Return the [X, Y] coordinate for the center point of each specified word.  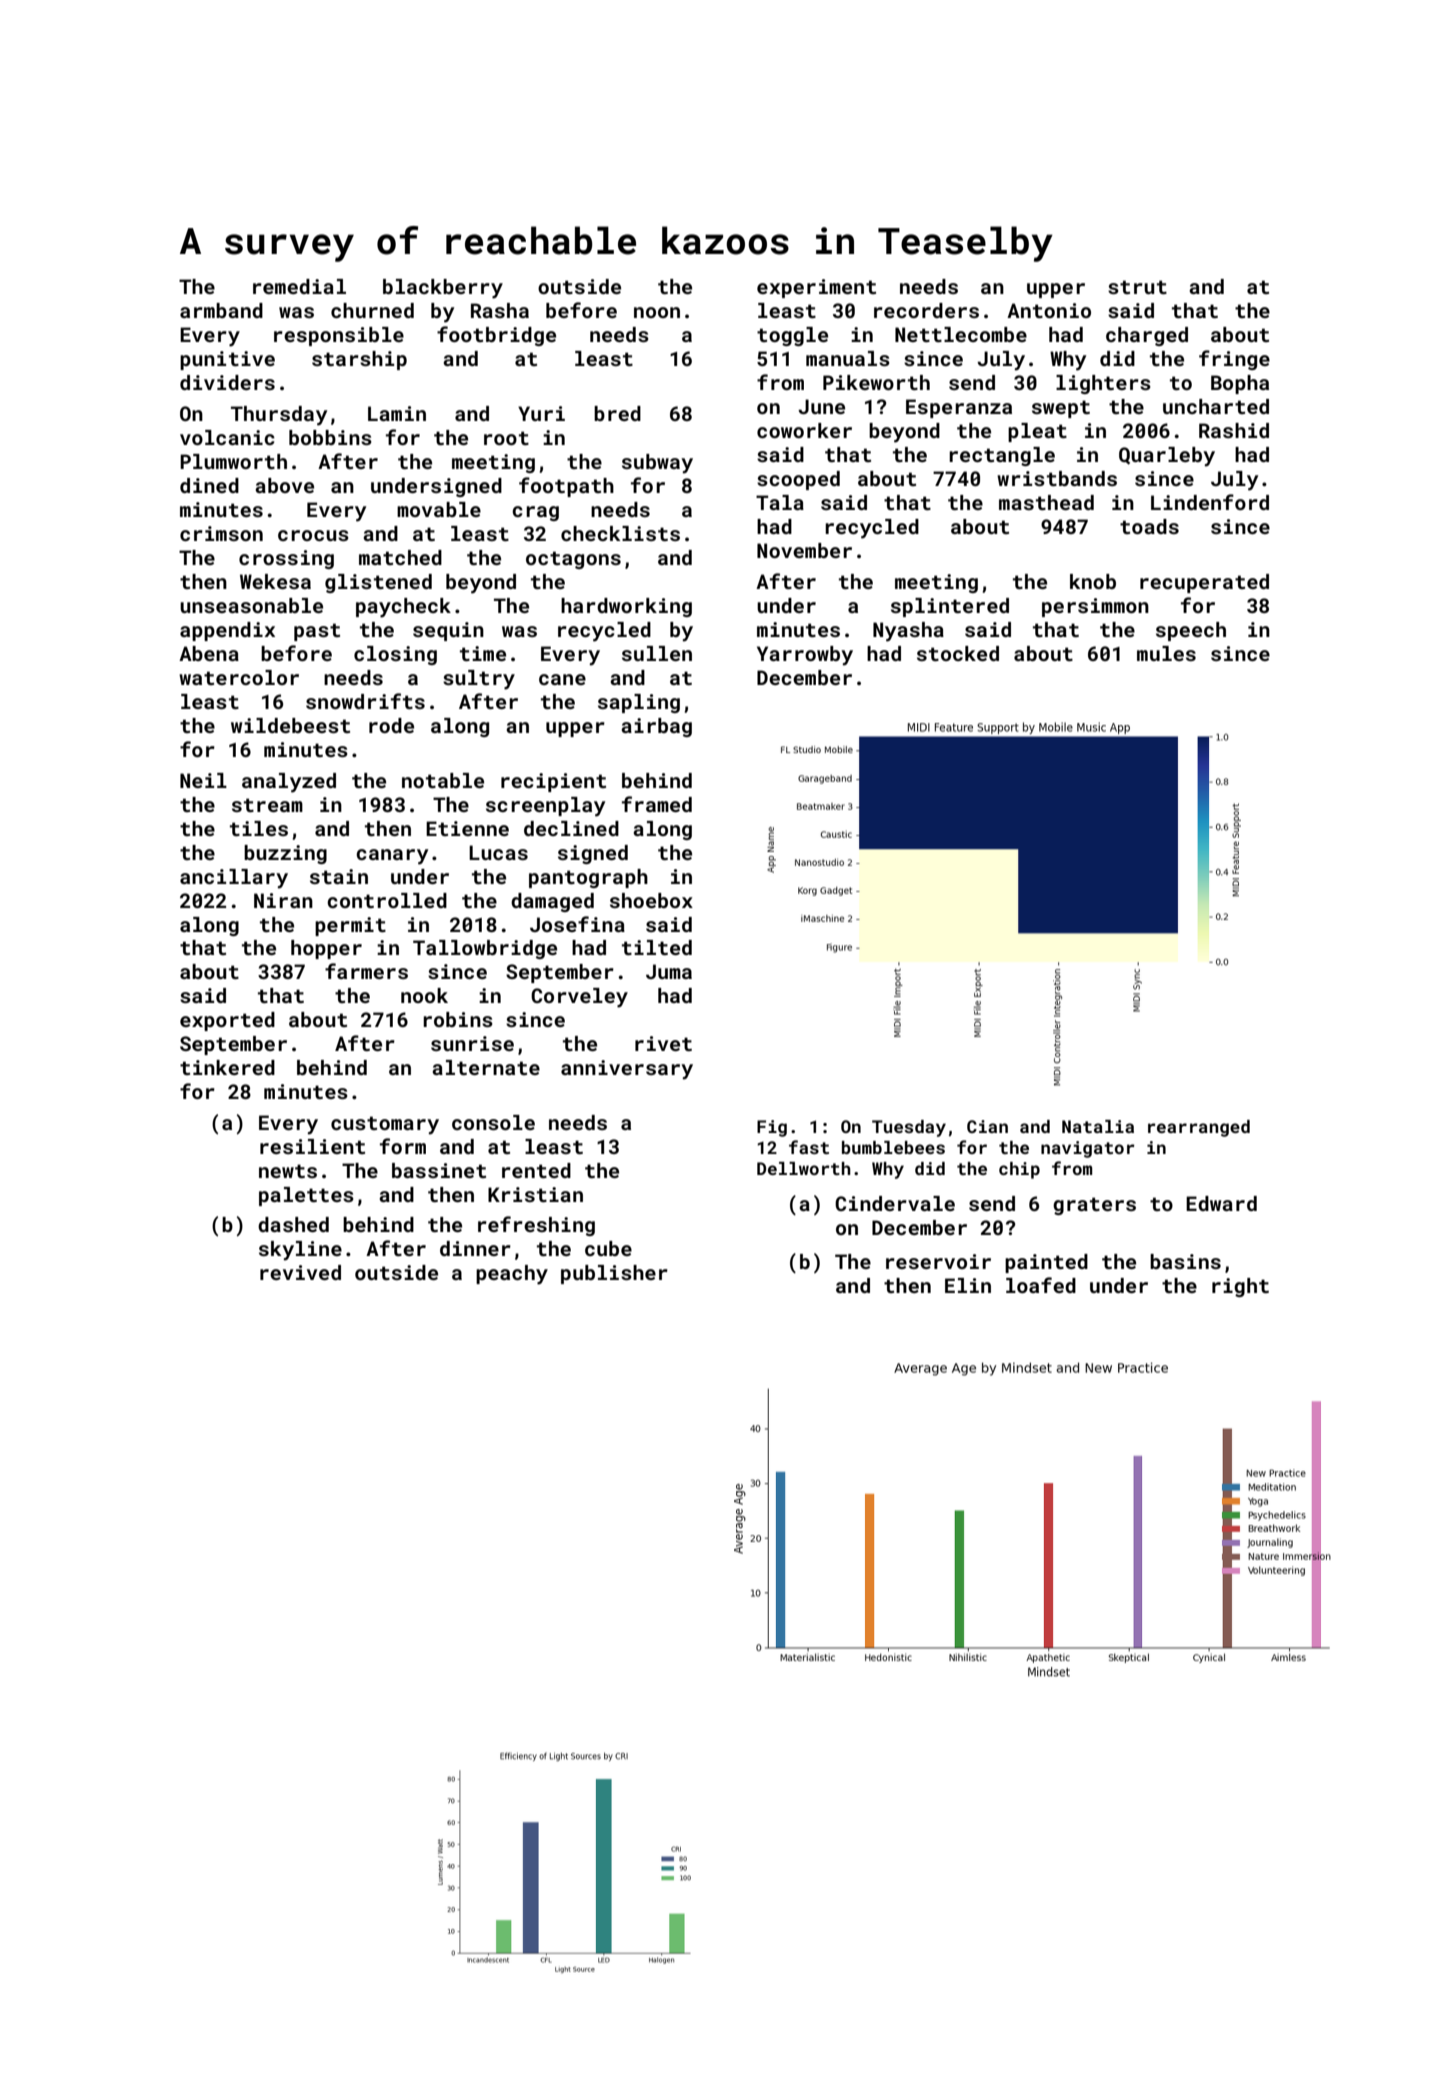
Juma [669, 971]
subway [657, 464]
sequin [448, 631]
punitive [227, 360]
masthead [1046, 502]
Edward [1221, 1203]
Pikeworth [876, 382]
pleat [1037, 432]
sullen [657, 653]
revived [300, 1272]
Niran [283, 900]
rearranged [1199, 1128]
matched [400, 557]
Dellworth [804, 1168]
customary [385, 1125]
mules [1166, 653]
